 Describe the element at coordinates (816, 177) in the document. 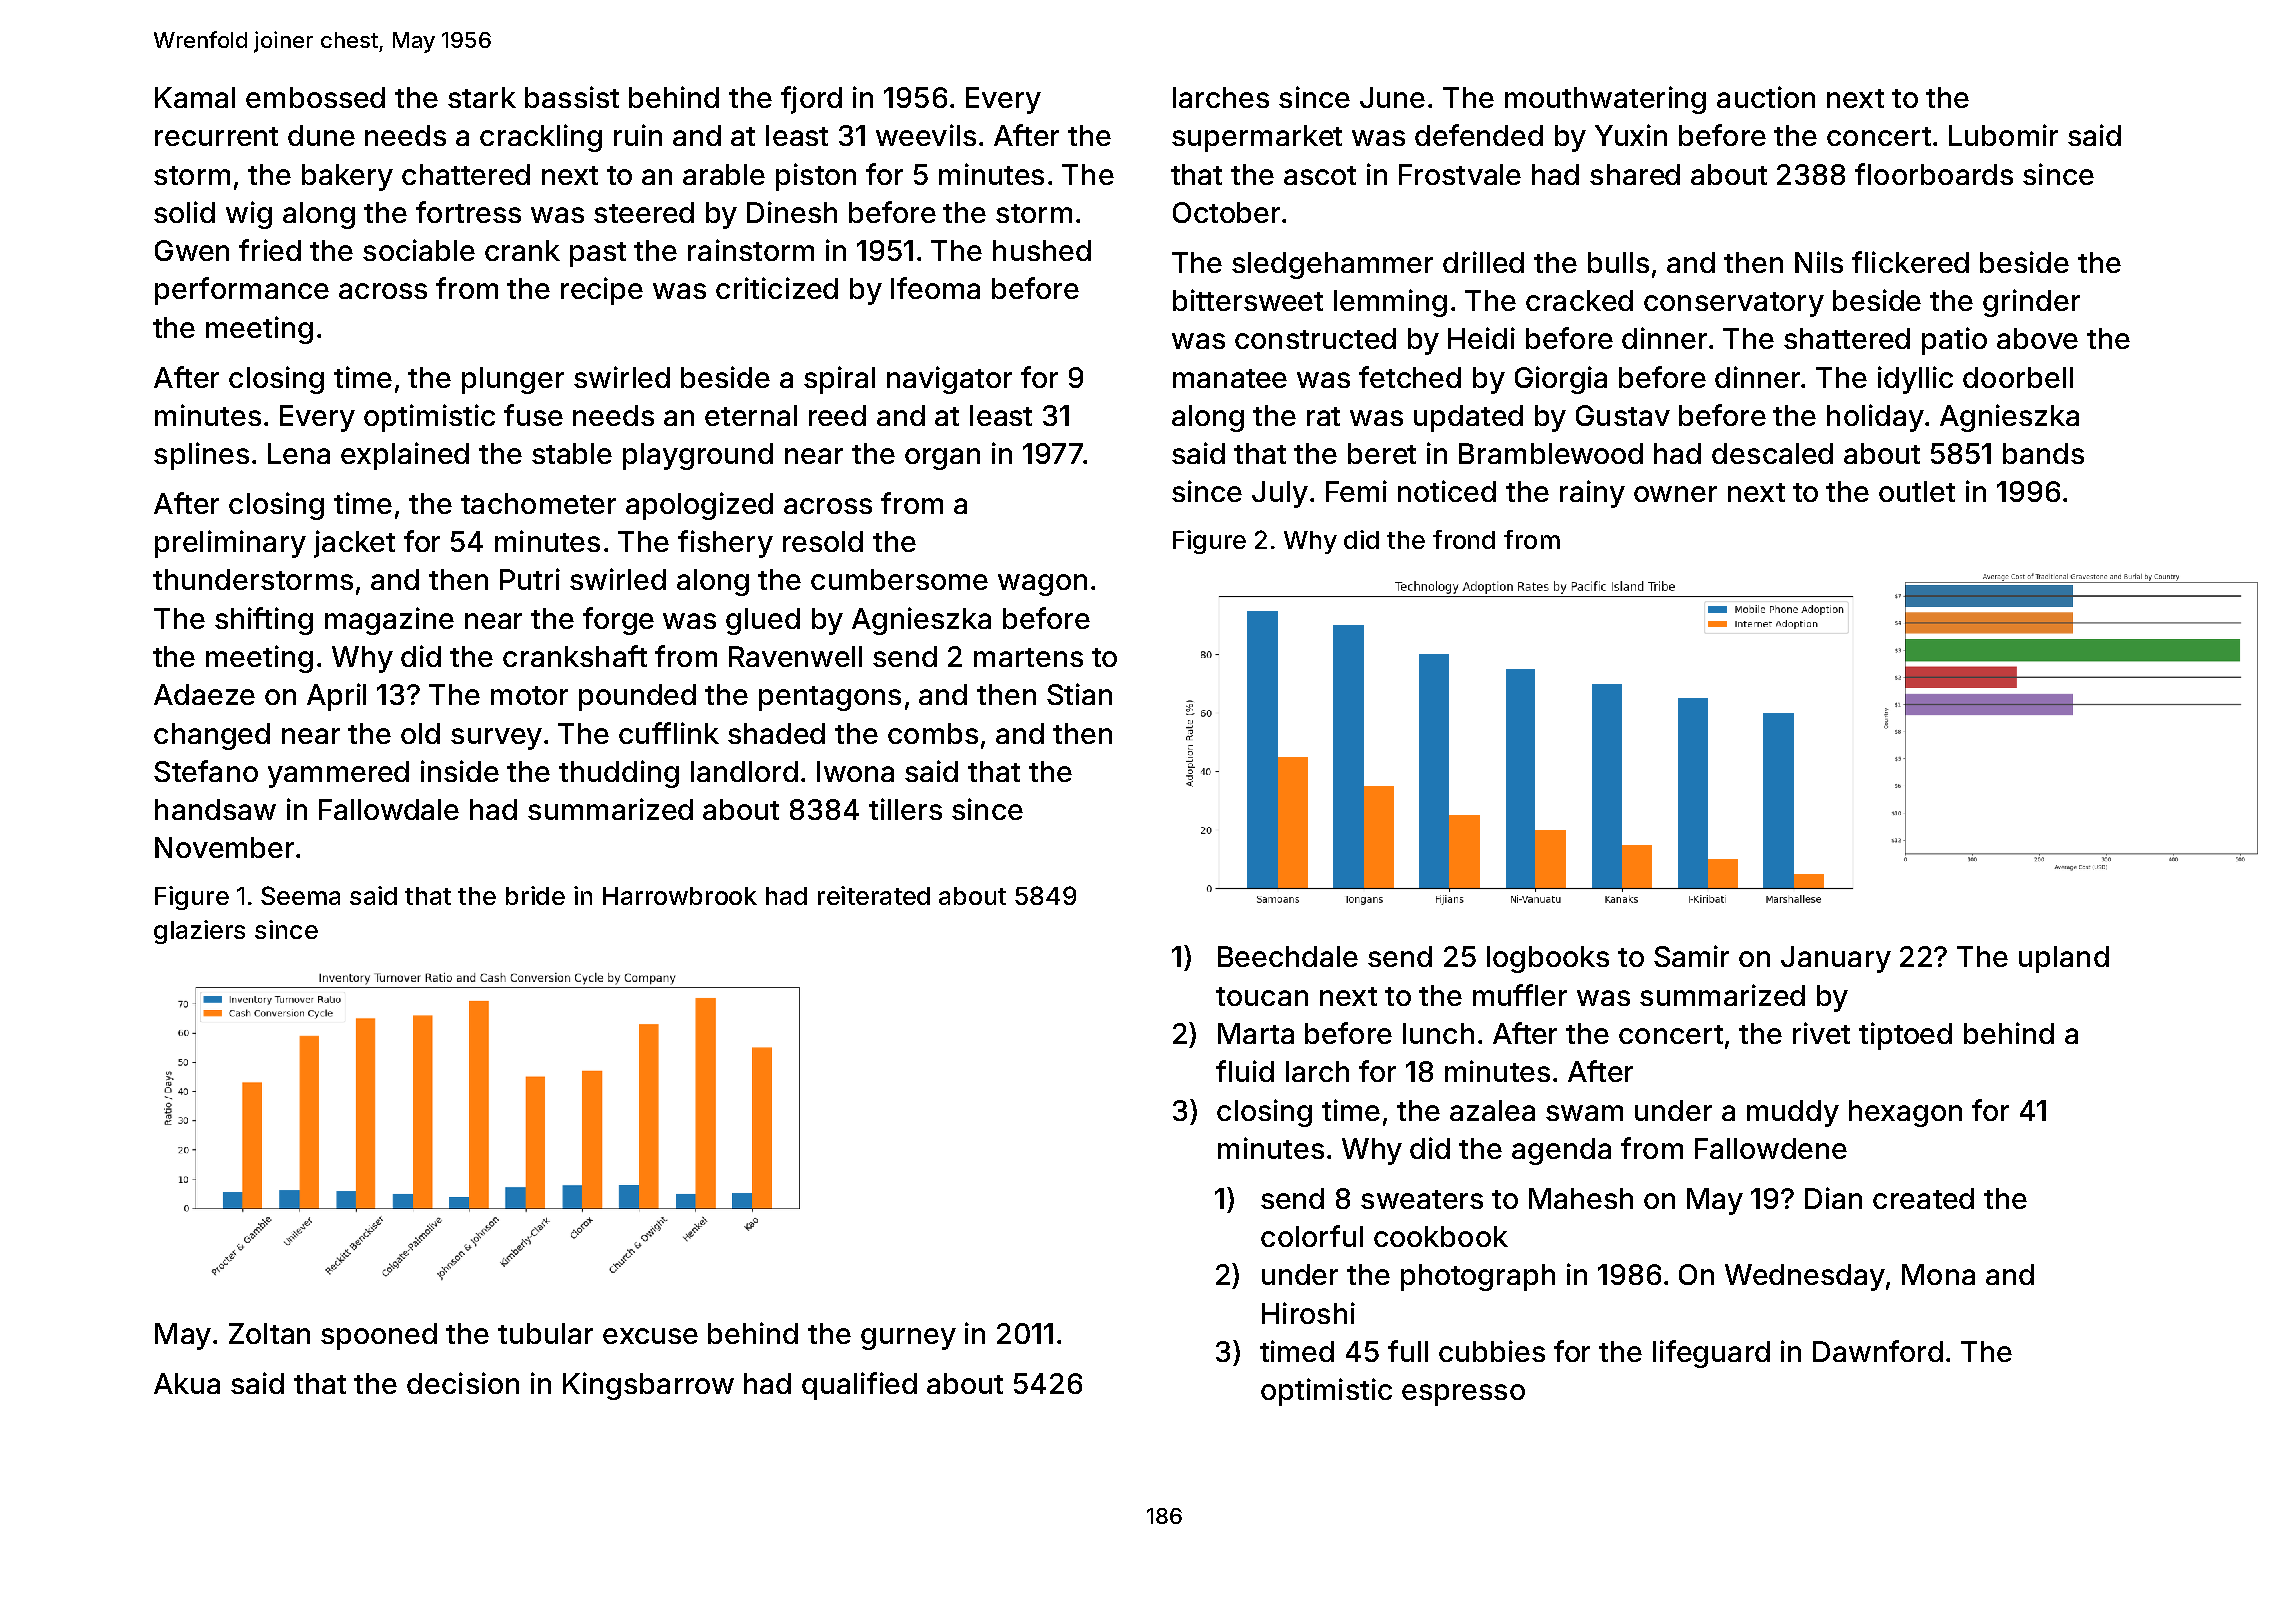

I see `piston` at that location.
